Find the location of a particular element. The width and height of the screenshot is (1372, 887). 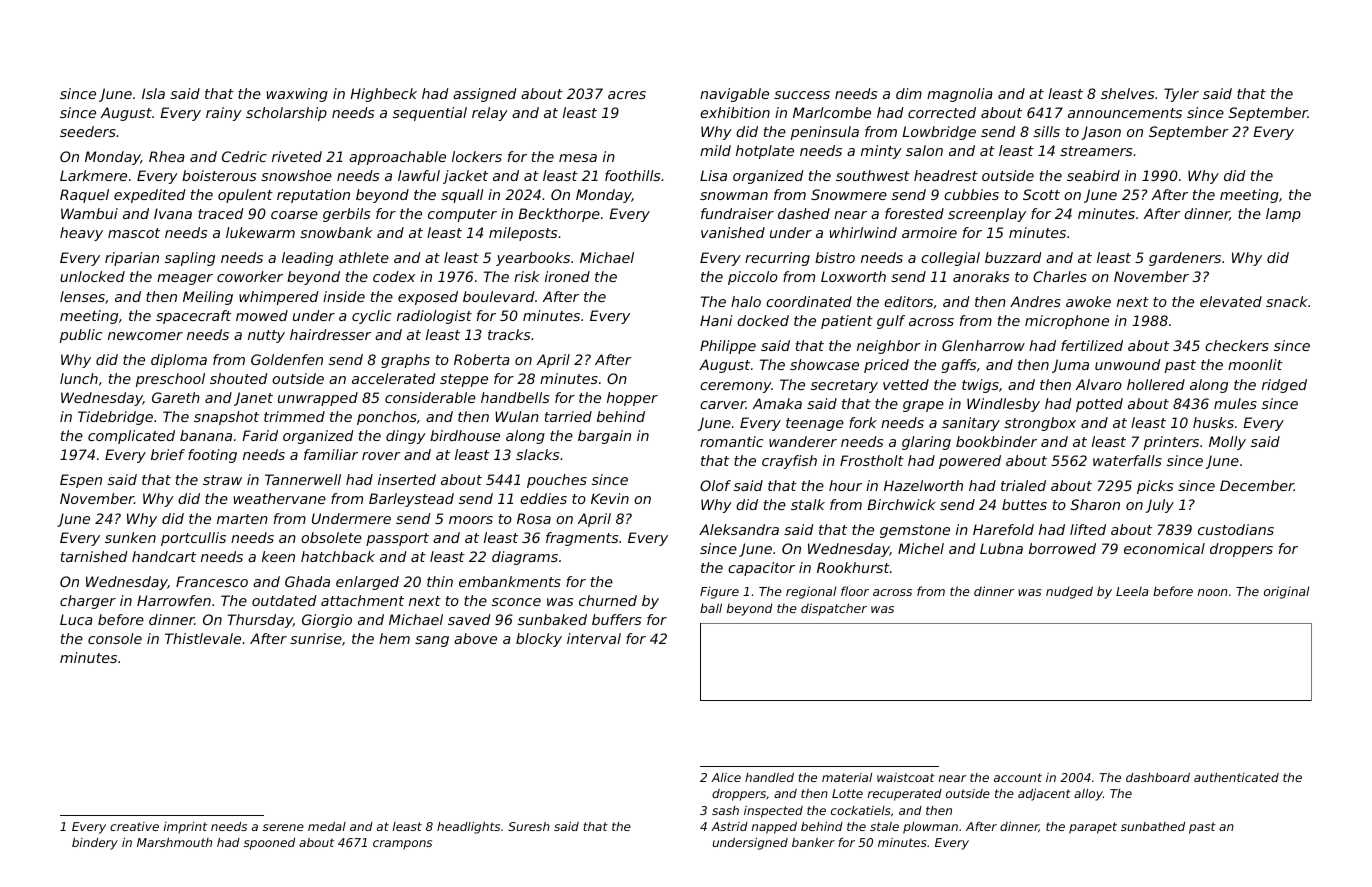

shelves is located at coordinates (1127, 93).
